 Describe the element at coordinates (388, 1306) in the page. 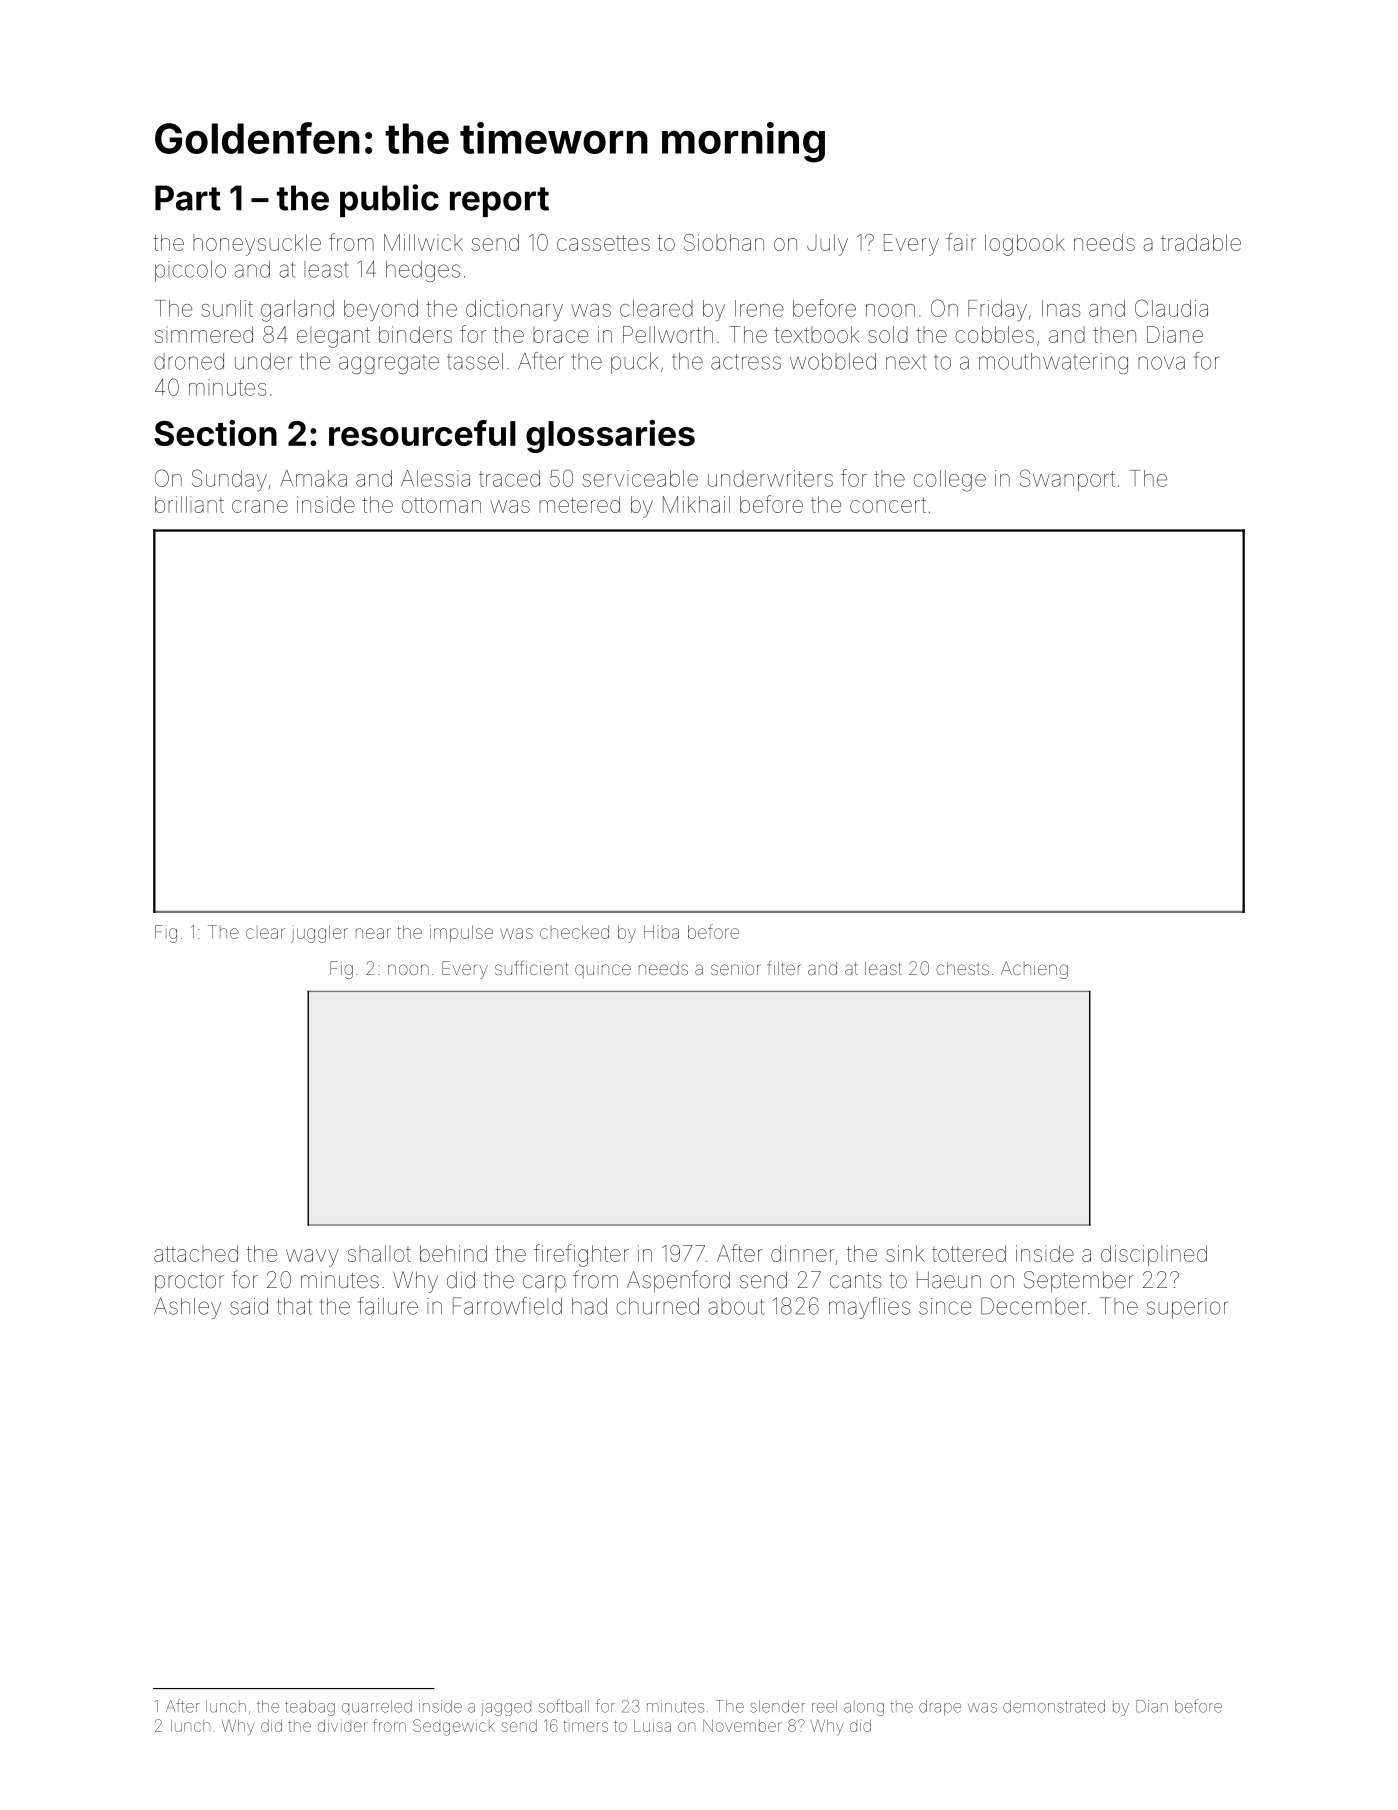

I see `failure` at that location.
